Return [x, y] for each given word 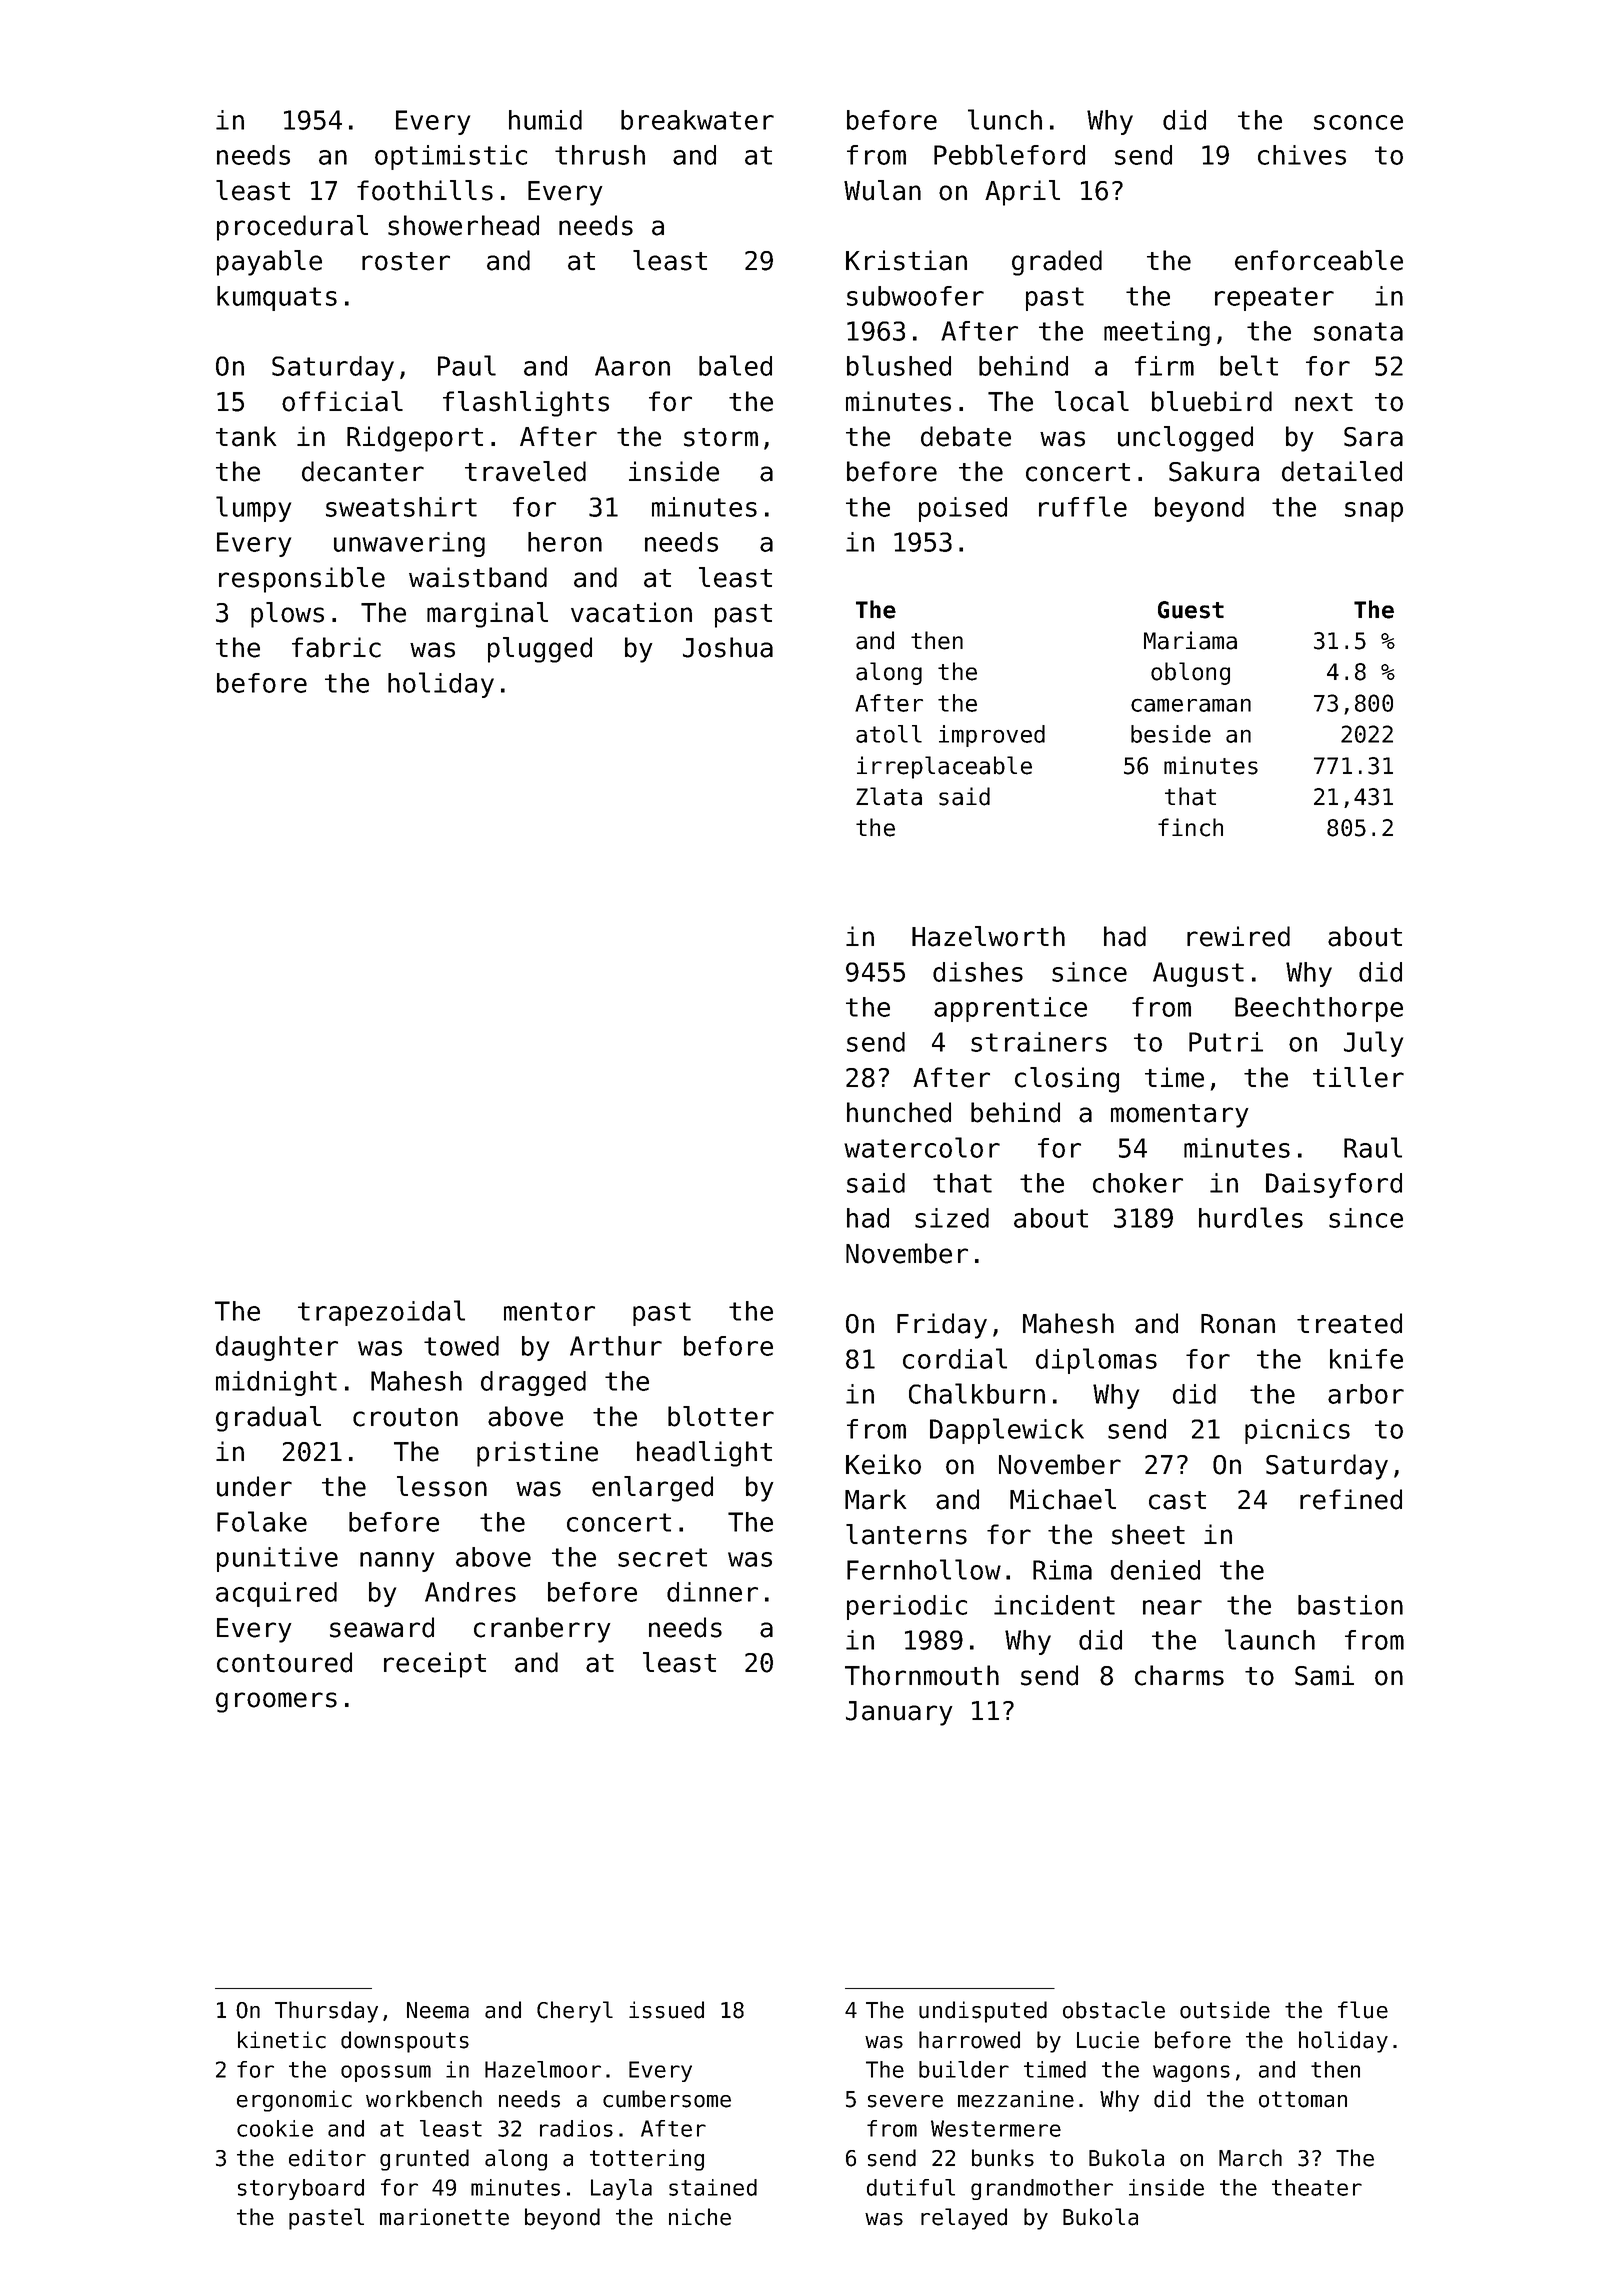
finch [1190, 827]
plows [287, 615]
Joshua [728, 647]
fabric [336, 647]
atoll [889, 734]
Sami [1324, 1675]
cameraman [1191, 705]
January [899, 1713]
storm [721, 437]
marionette [444, 2217]
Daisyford [1334, 1185]
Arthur [616, 1346]
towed [461, 1346]
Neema [438, 2010]
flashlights [526, 404]
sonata [1358, 331]
